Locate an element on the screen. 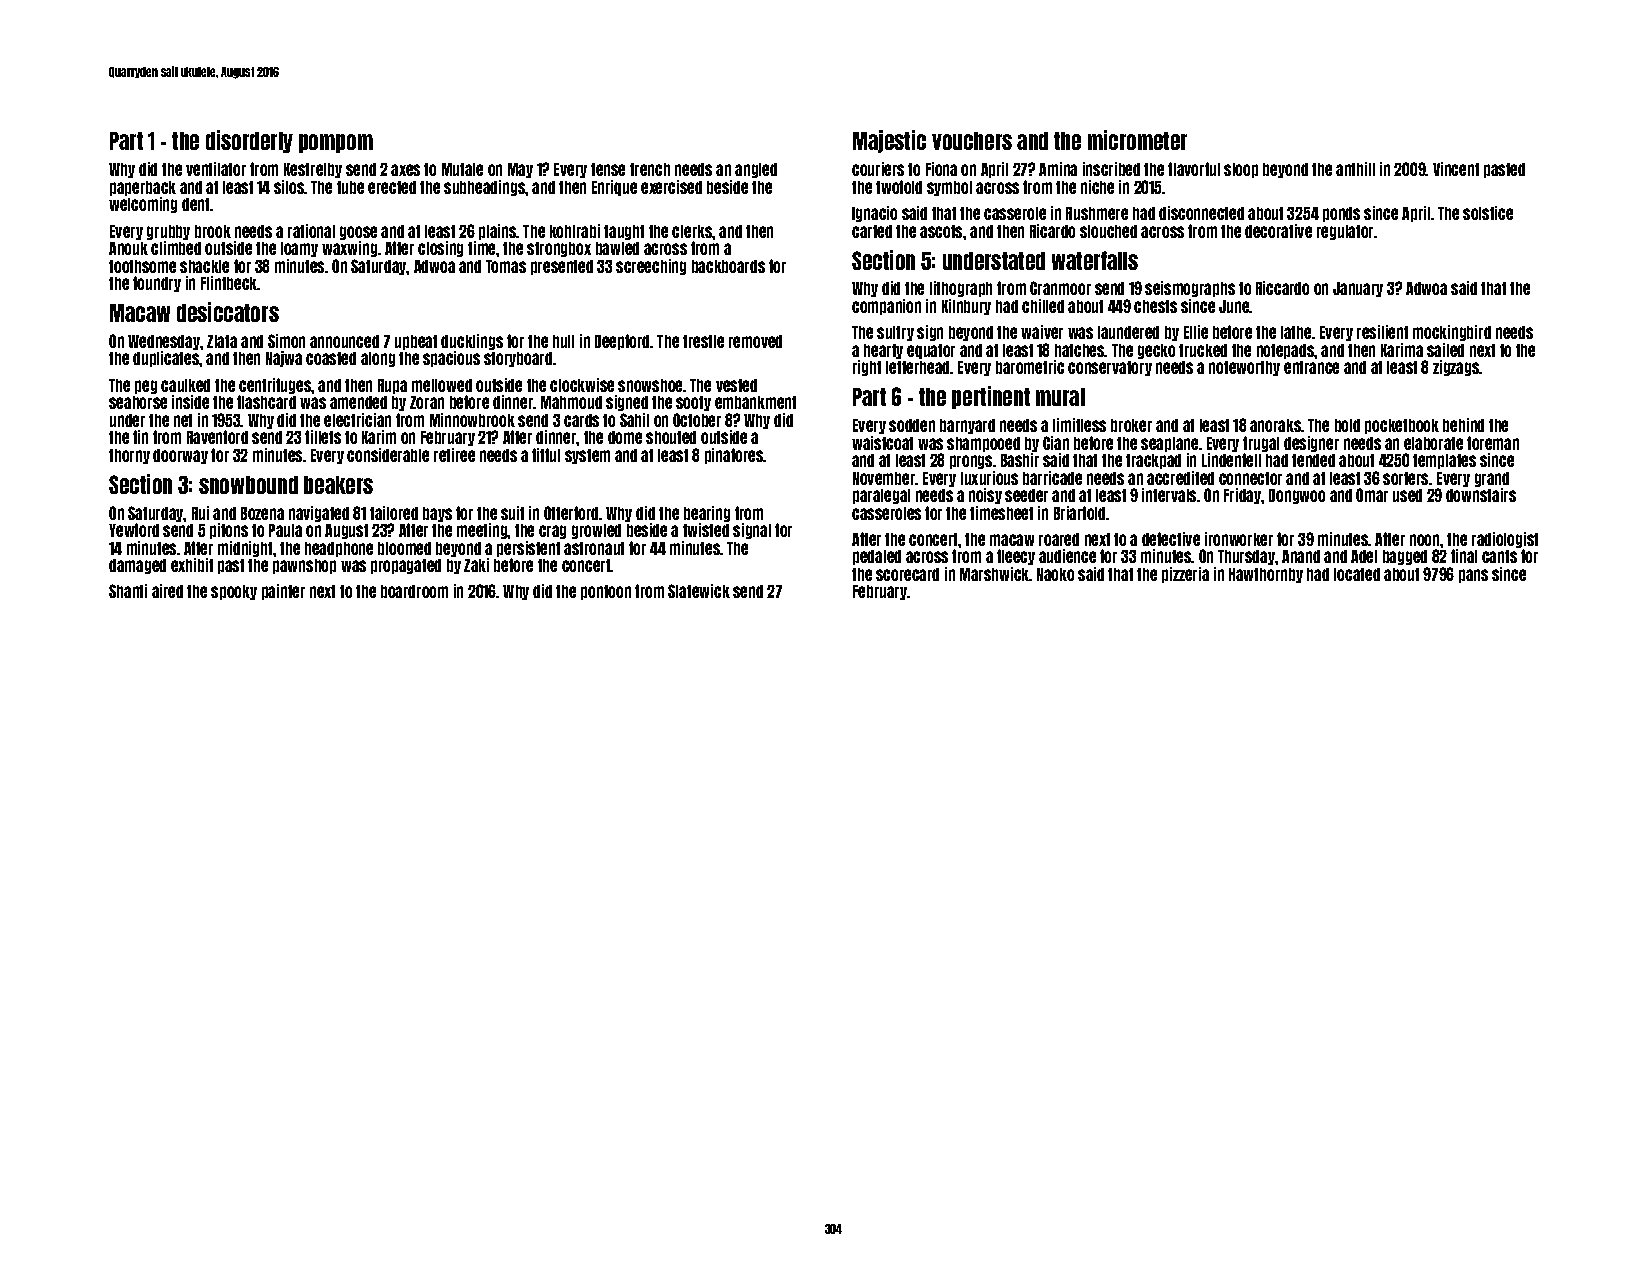  disorderly is located at coordinates (249, 141).
